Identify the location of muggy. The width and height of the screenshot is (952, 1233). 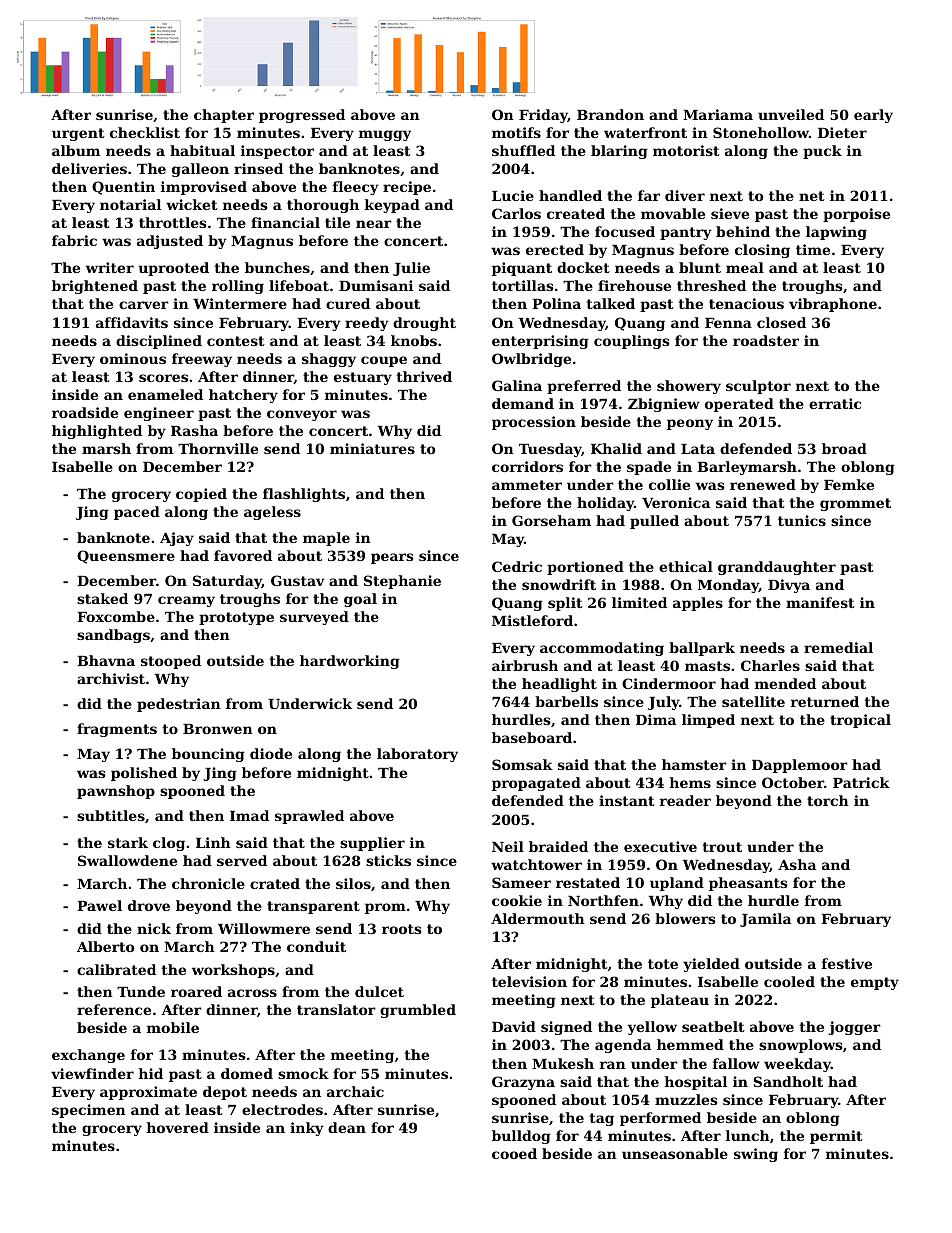
(385, 135).
